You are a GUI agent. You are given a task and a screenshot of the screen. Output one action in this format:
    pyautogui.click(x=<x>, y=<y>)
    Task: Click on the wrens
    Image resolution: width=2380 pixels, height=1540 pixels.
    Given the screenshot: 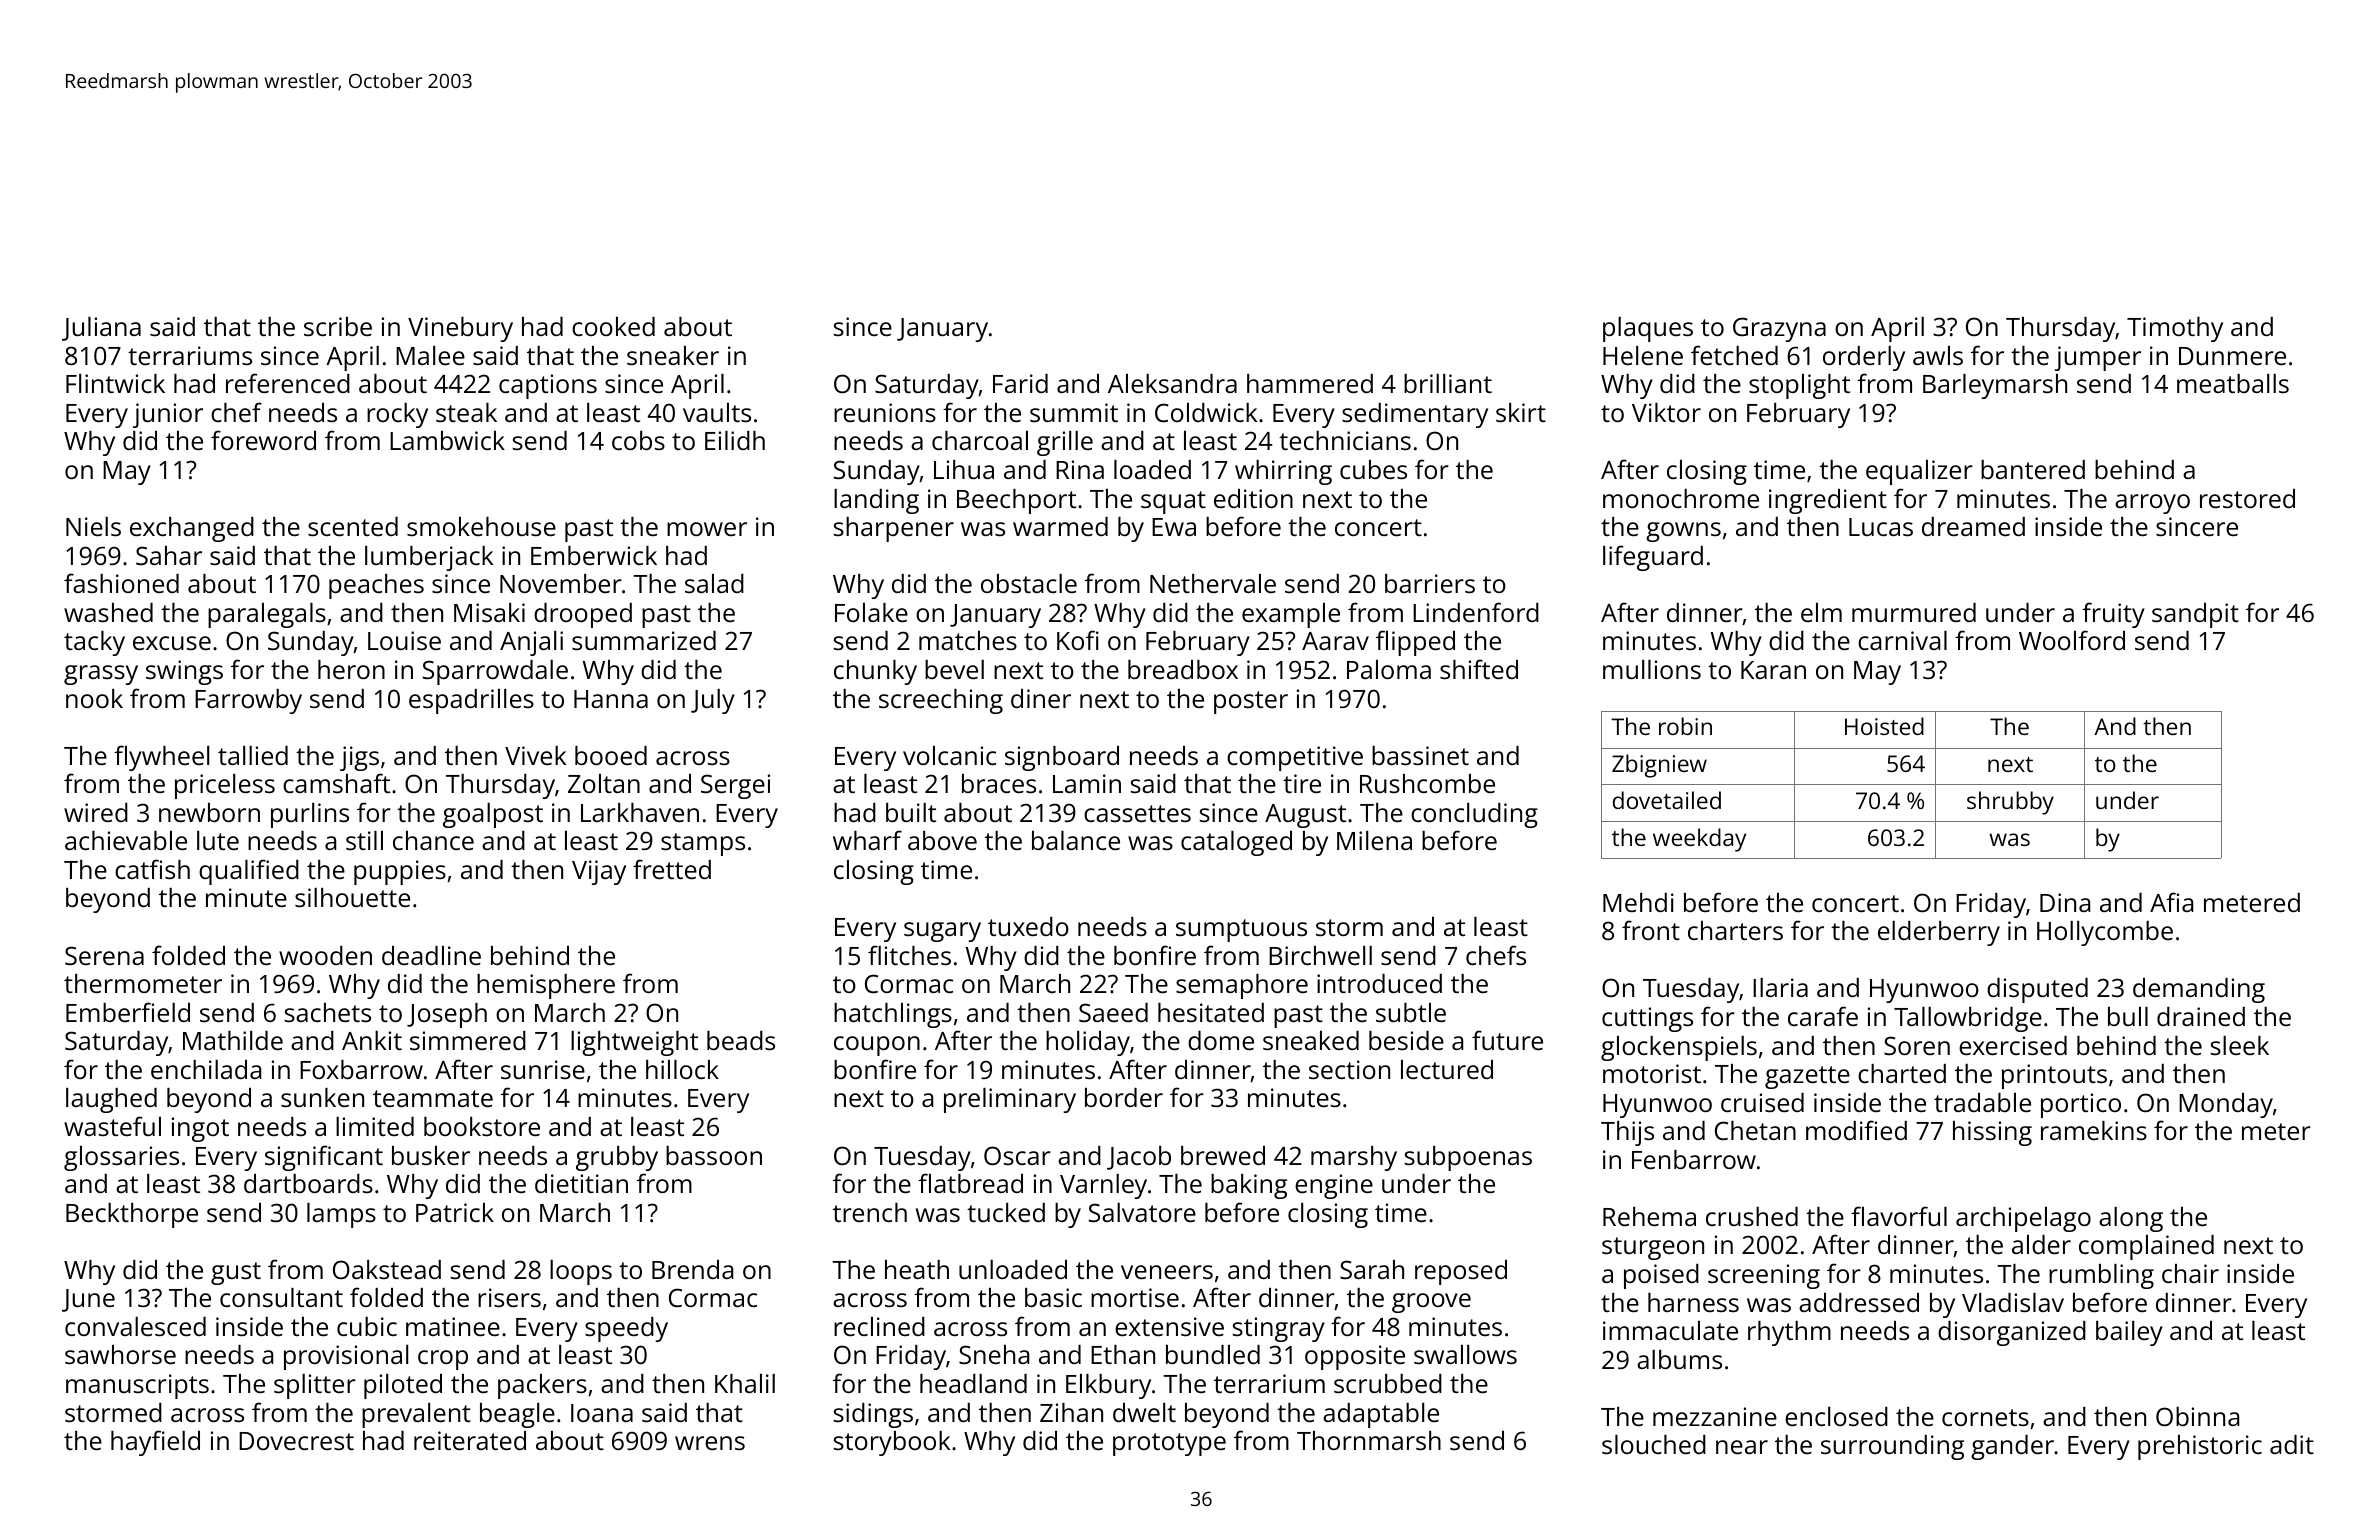 What is the action you would take?
    pyautogui.click(x=710, y=1443)
